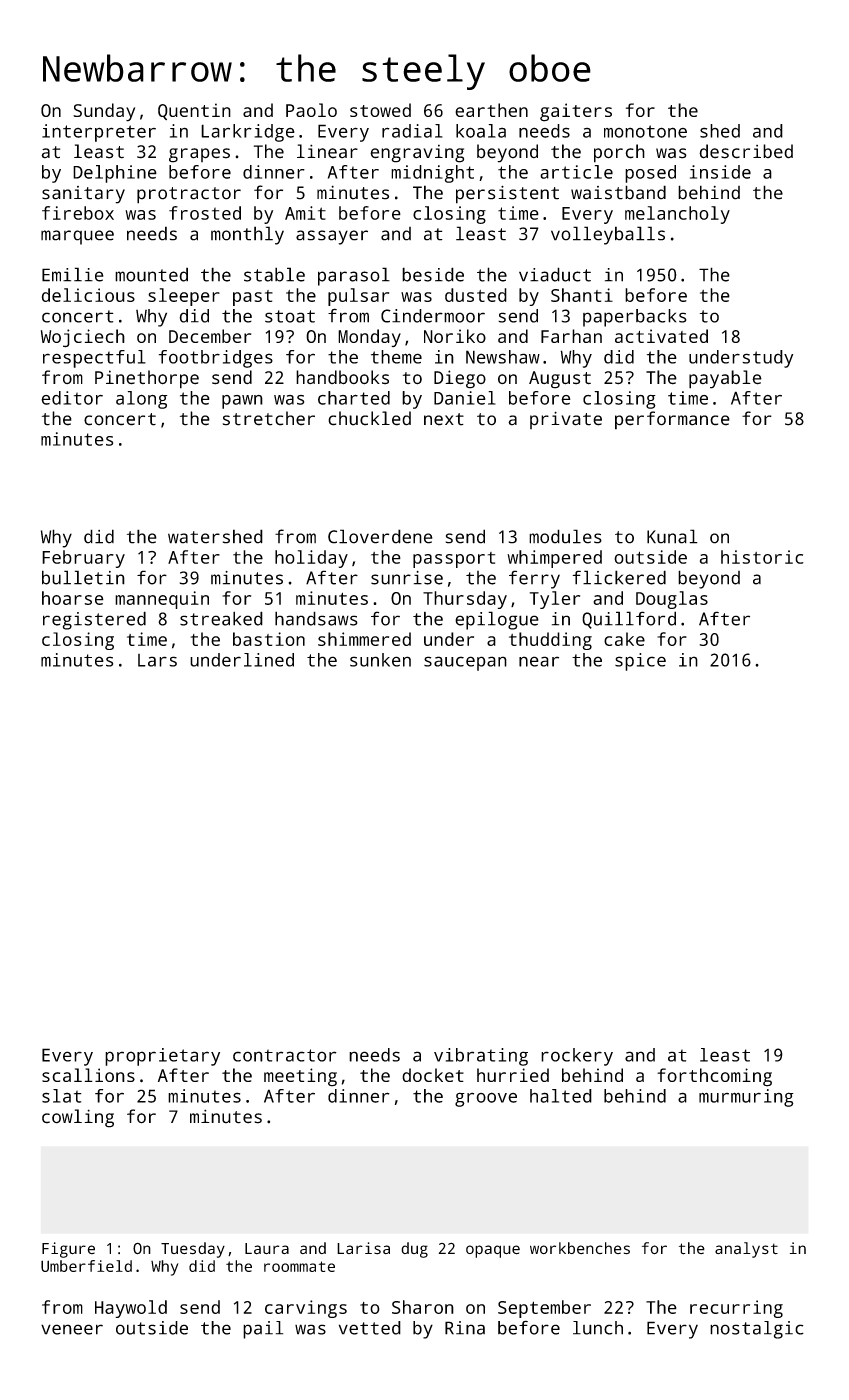  What do you see at coordinates (720, 172) in the image?
I see `inside` at bounding box center [720, 172].
